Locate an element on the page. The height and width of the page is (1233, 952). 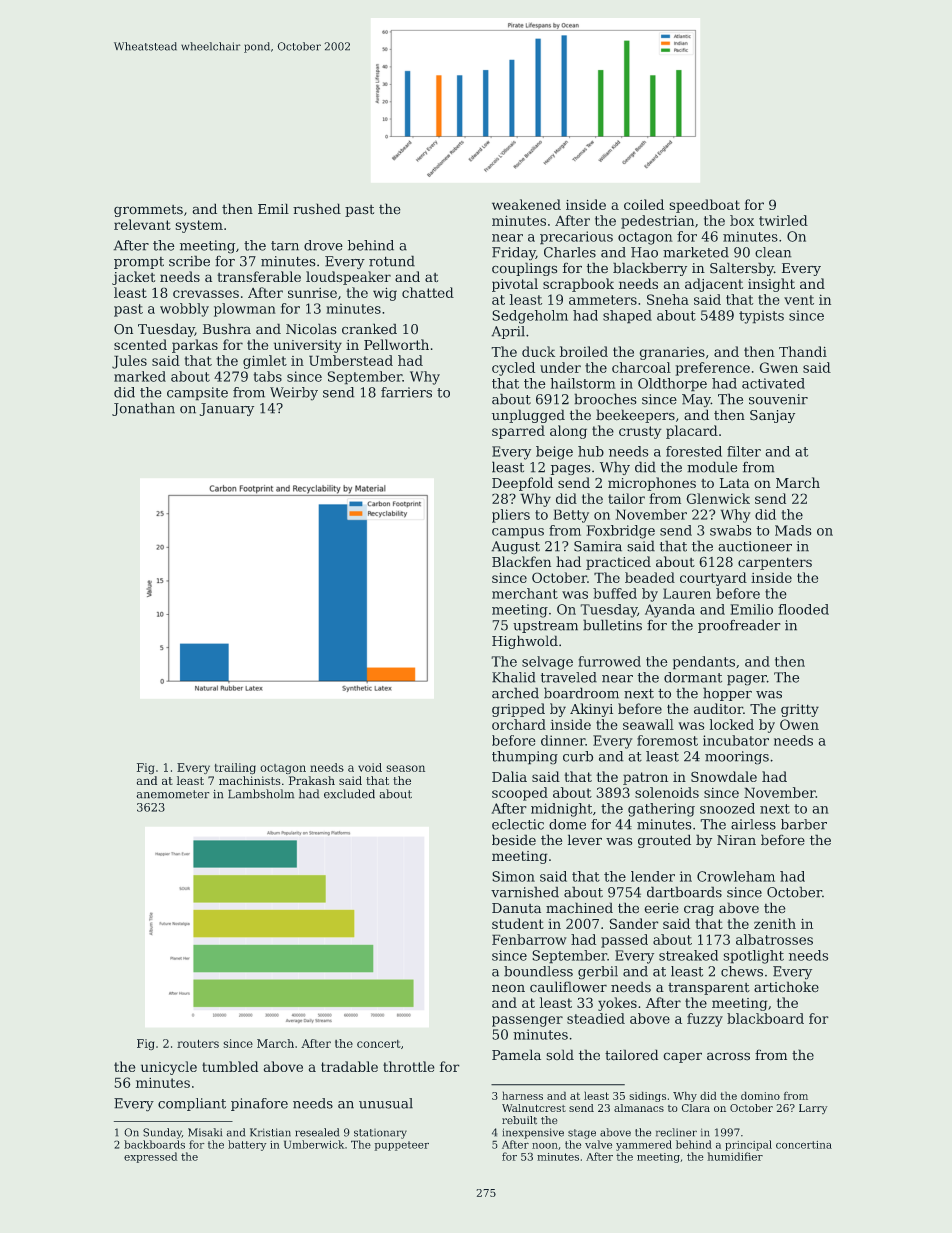
bulletins is located at coordinates (612, 625).
